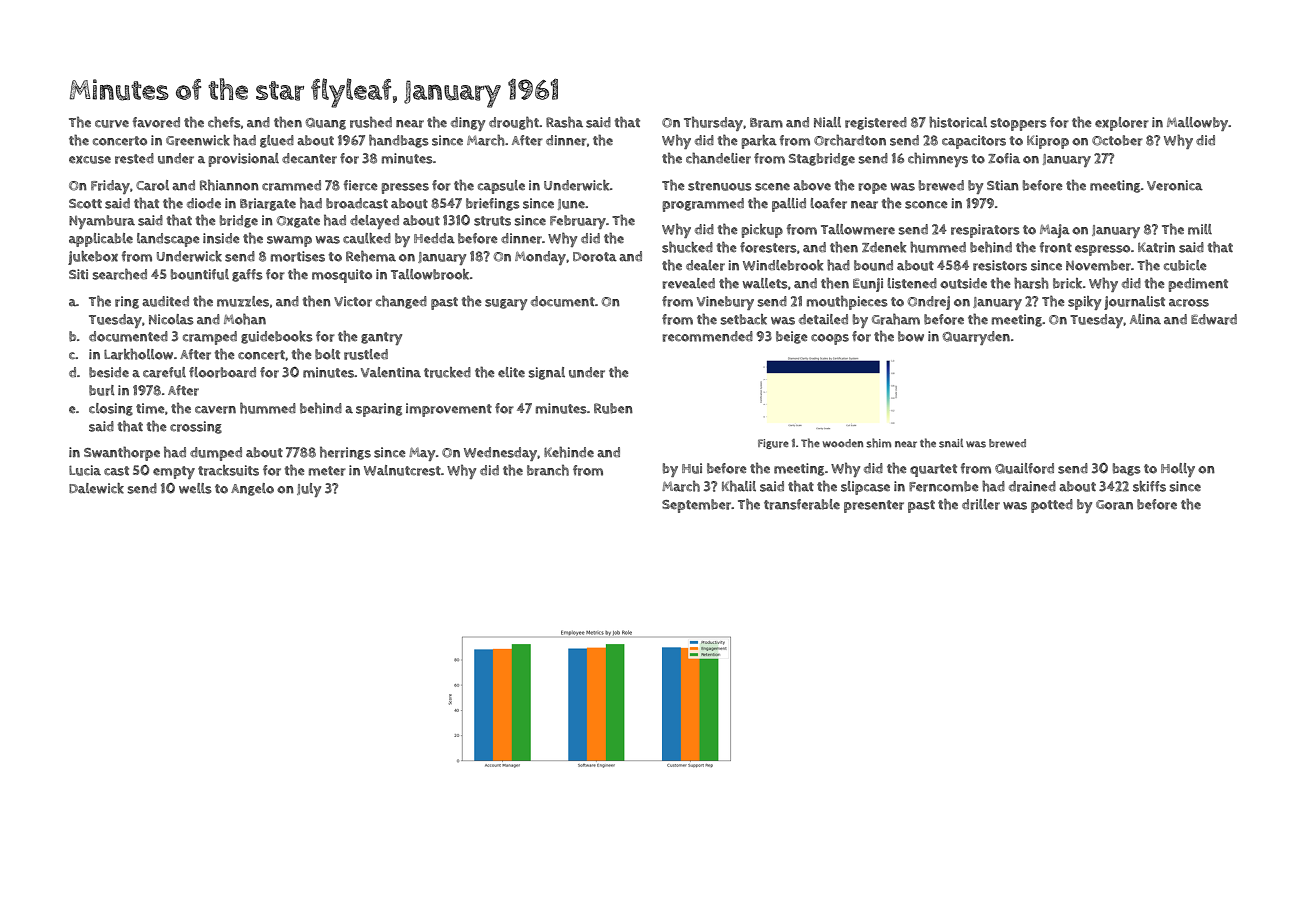 The image size is (1308, 924). What do you see at coordinates (112, 124) in the document?
I see `curve` at bounding box center [112, 124].
